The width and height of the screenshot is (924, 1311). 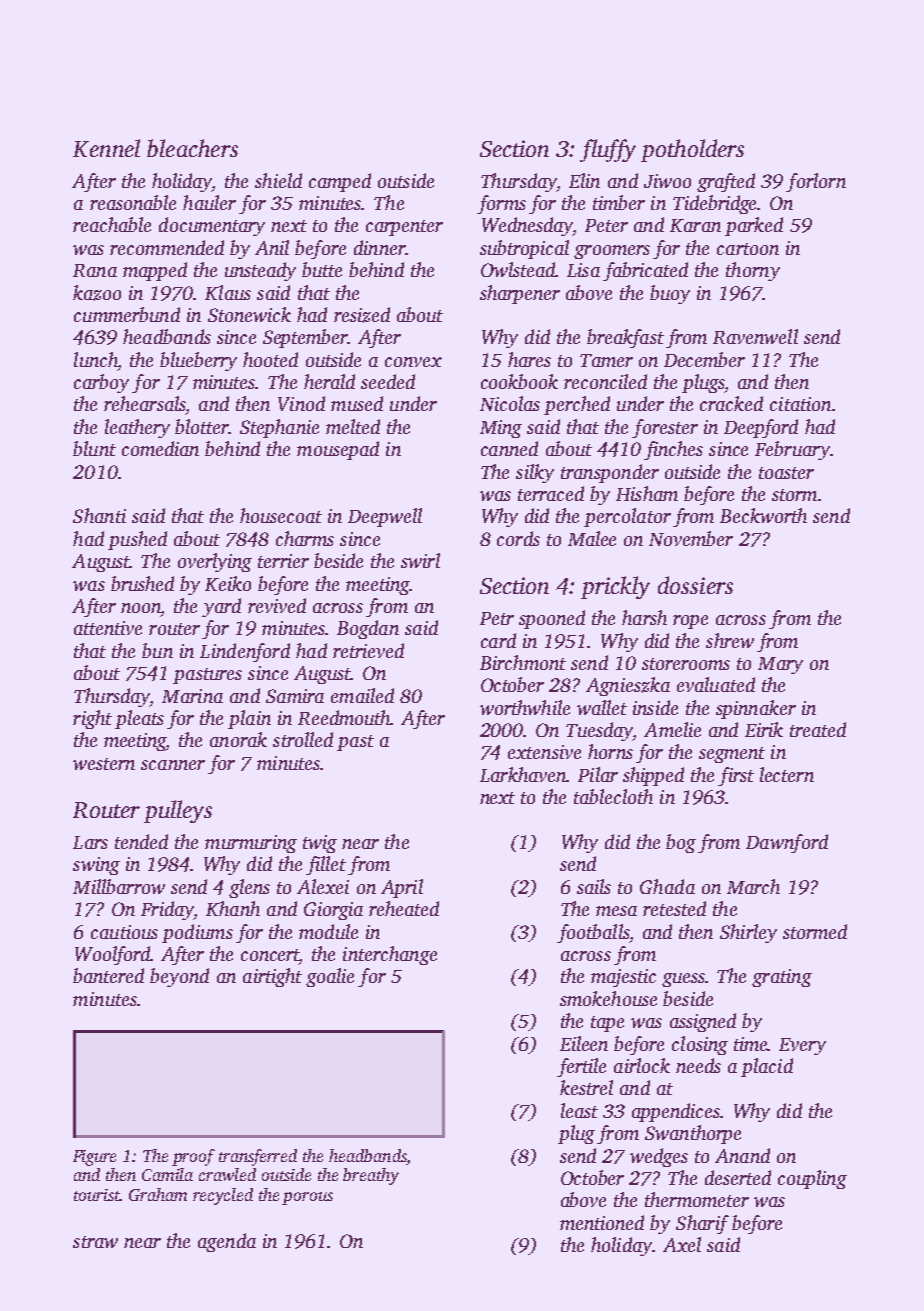 What do you see at coordinates (608, 998) in the screenshot?
I see `smokehouse` at bounding box center [608, 998].
